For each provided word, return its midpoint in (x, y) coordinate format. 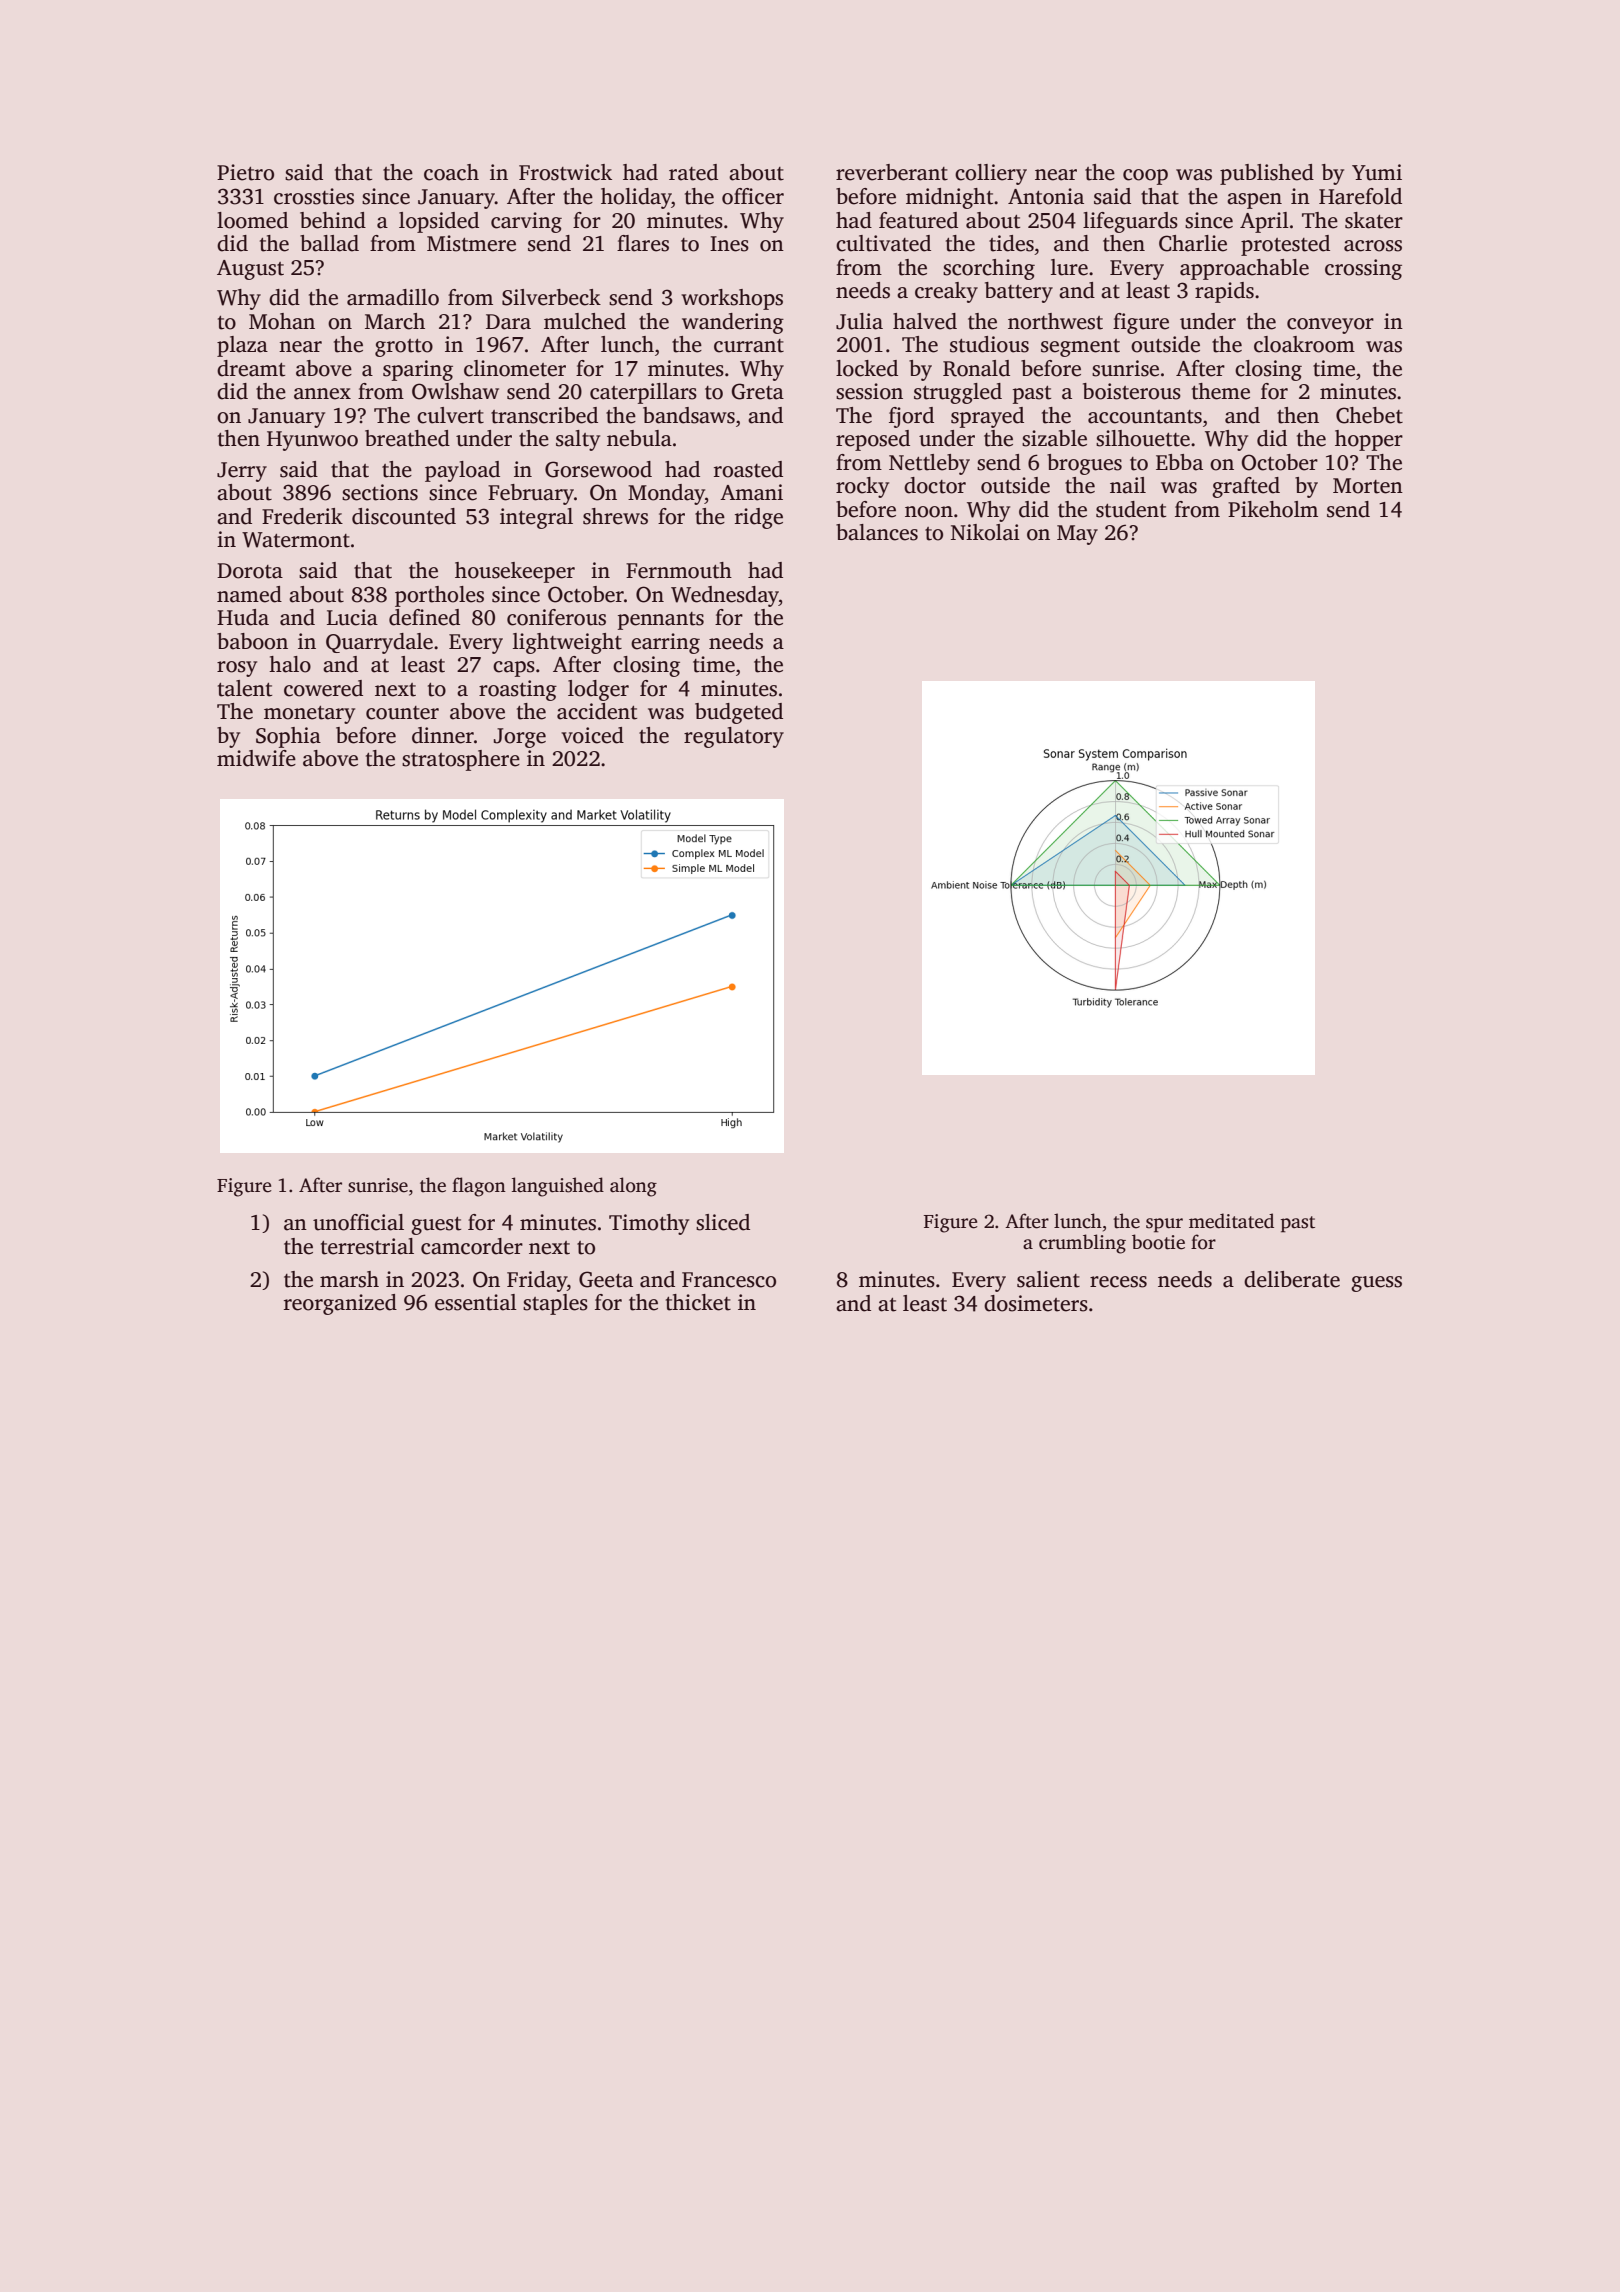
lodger (598, 690)
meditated (1231, 1221)
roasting (518, 690)
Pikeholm (1273, 509)
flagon (479, 1187)
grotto (404, 348)
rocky (862, 487)
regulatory (734, 737)
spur (1164, 1225)
